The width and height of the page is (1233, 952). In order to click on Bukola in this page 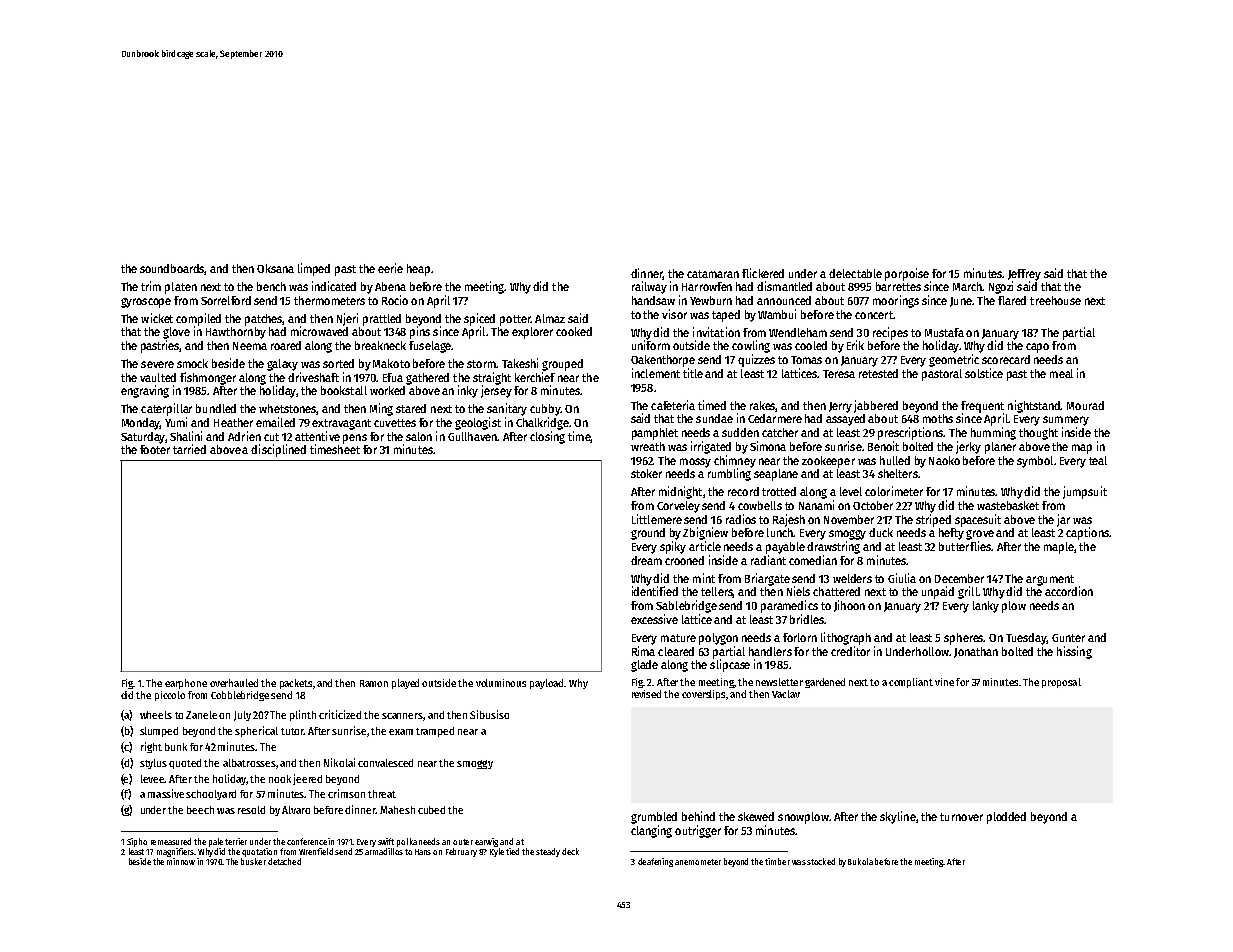, I will do `click(860, 861)`.
